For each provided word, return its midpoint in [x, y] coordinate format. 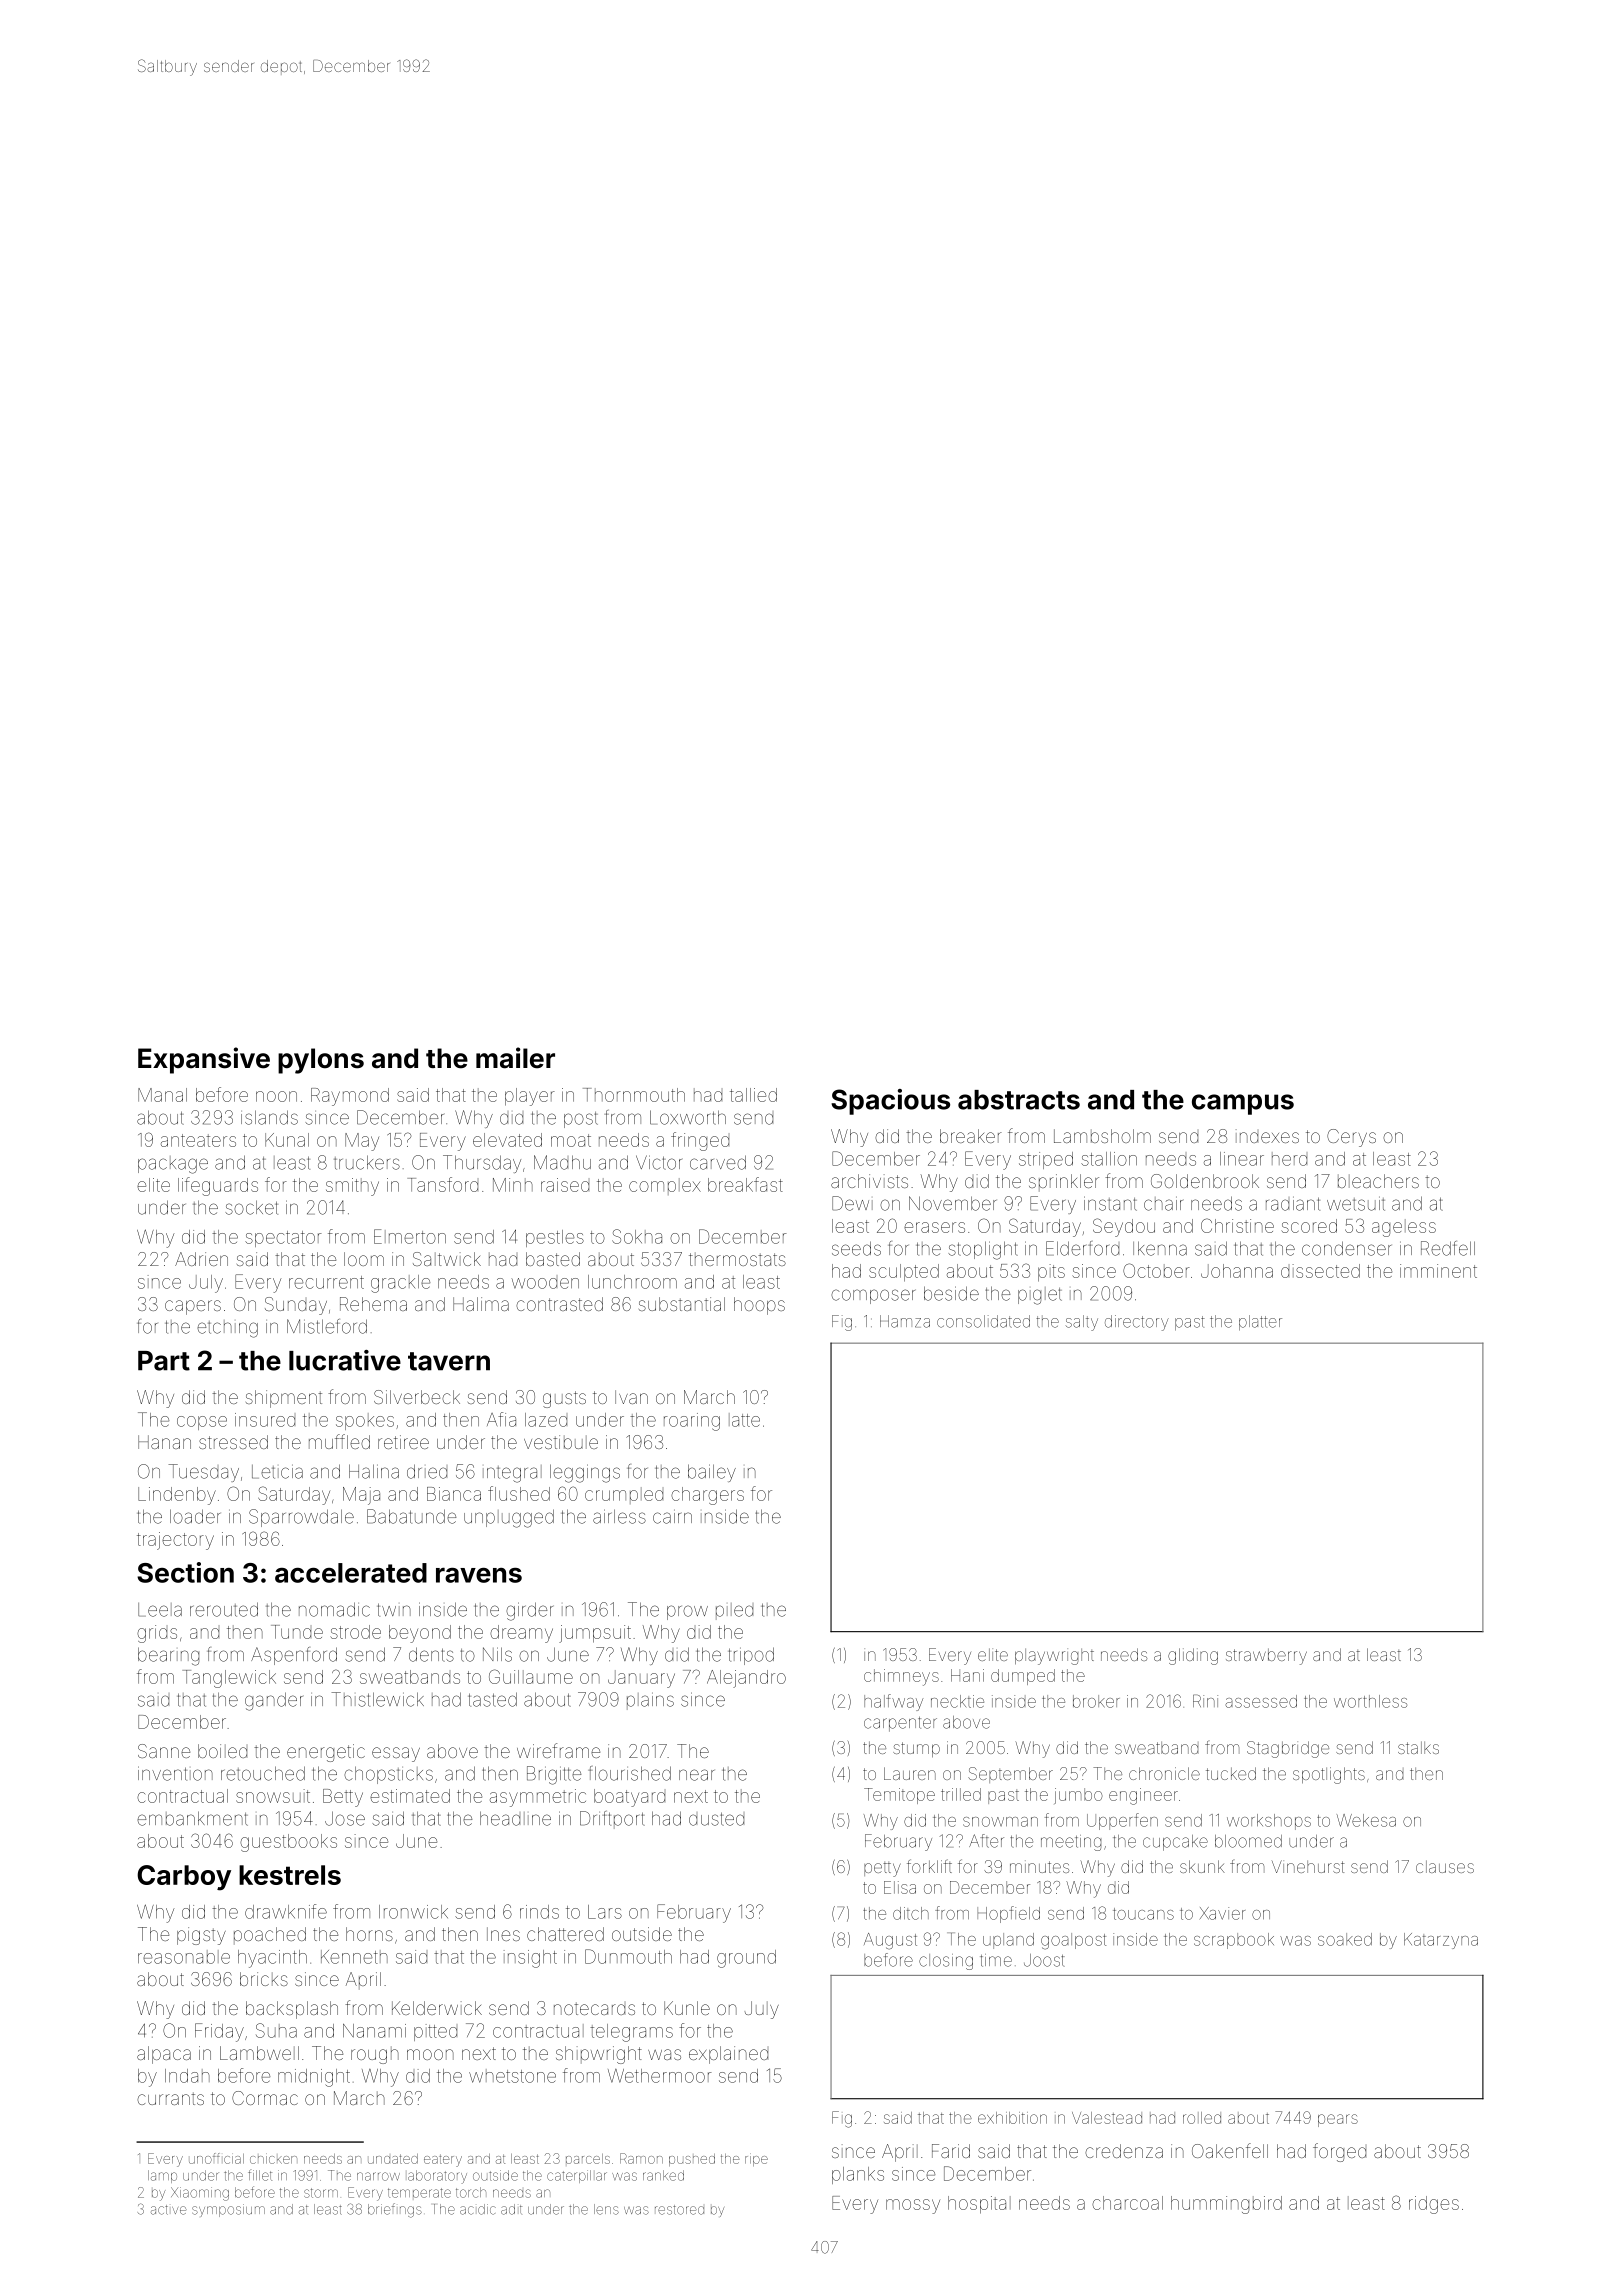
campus [1243, 1104]
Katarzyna [1441, 1941]
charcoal [1127, 2203]
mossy [913, 2206]
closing [946, 1962]
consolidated [983, 1321]
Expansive [204, 1060]
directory [1137, 1323]
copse [202, 1423]
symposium [228, 2210]
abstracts [1019, 1100]
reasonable [184, 1957]
